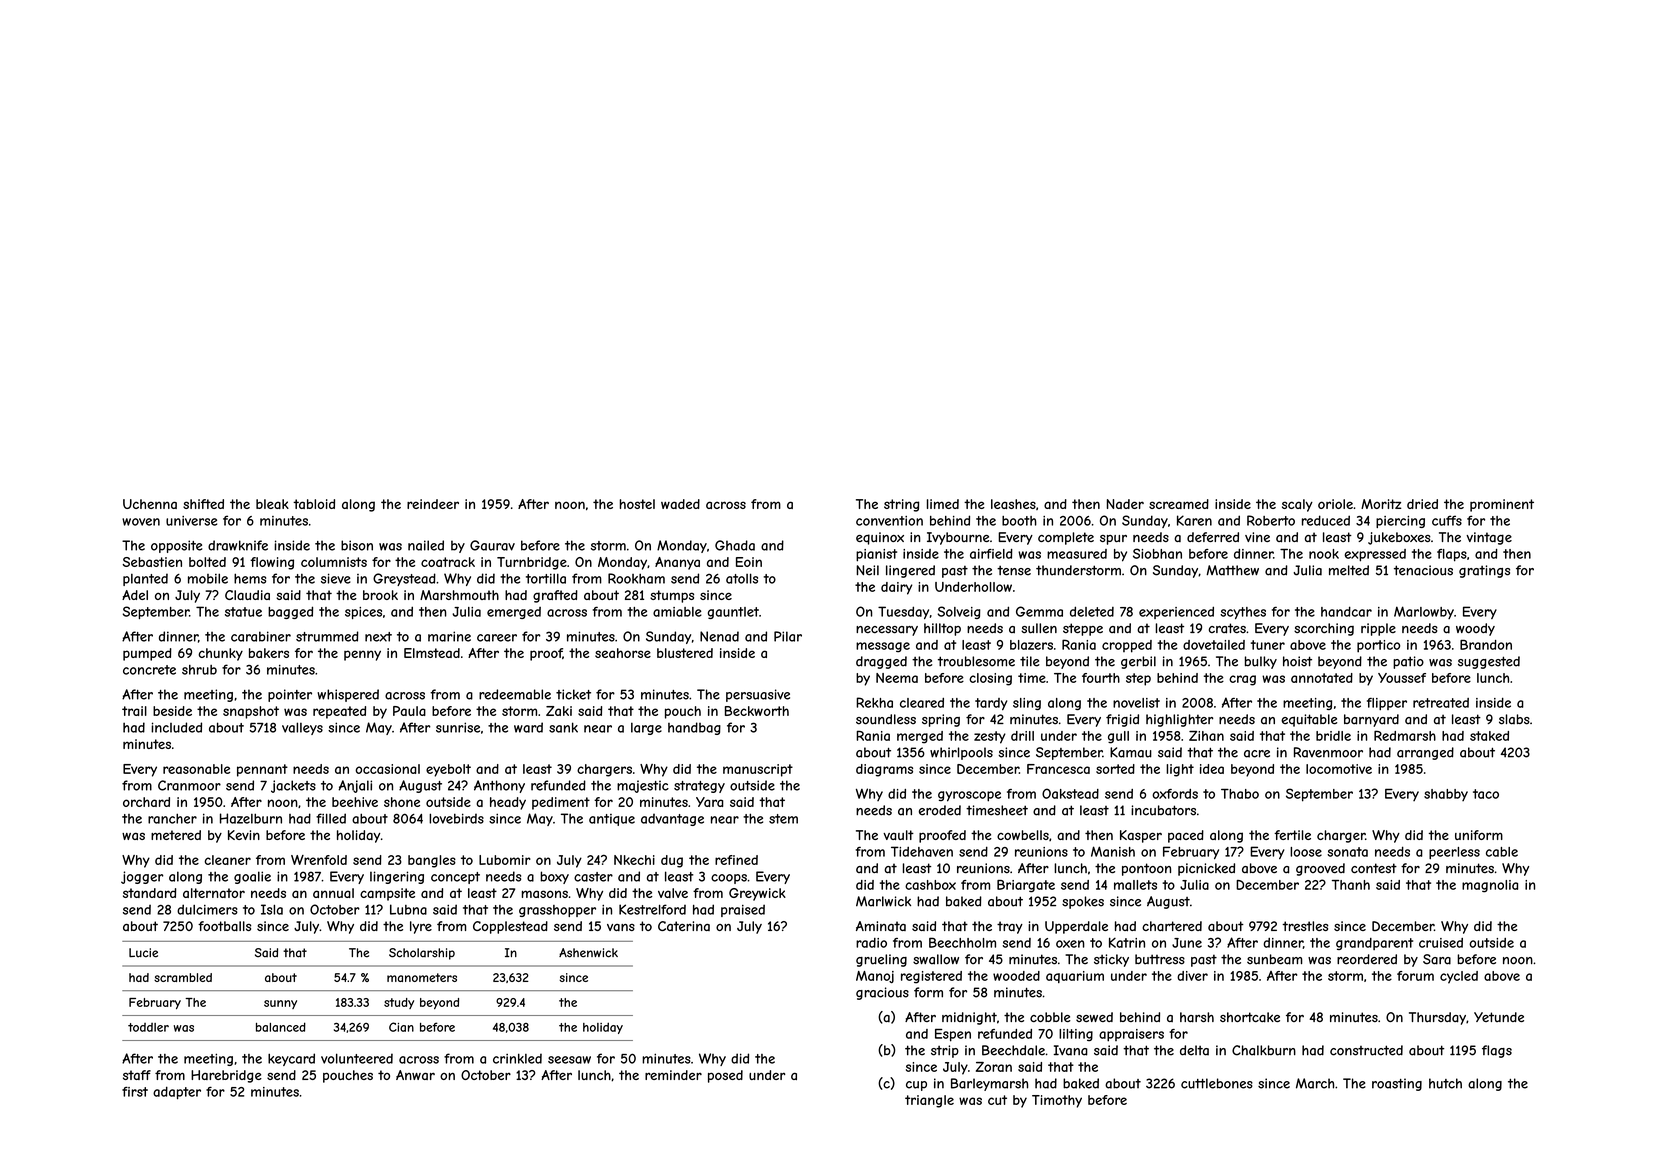 Image resolution: width=1659 pixels, height=1173 pixels. I want to click on slabs, so click(1514, 719).
